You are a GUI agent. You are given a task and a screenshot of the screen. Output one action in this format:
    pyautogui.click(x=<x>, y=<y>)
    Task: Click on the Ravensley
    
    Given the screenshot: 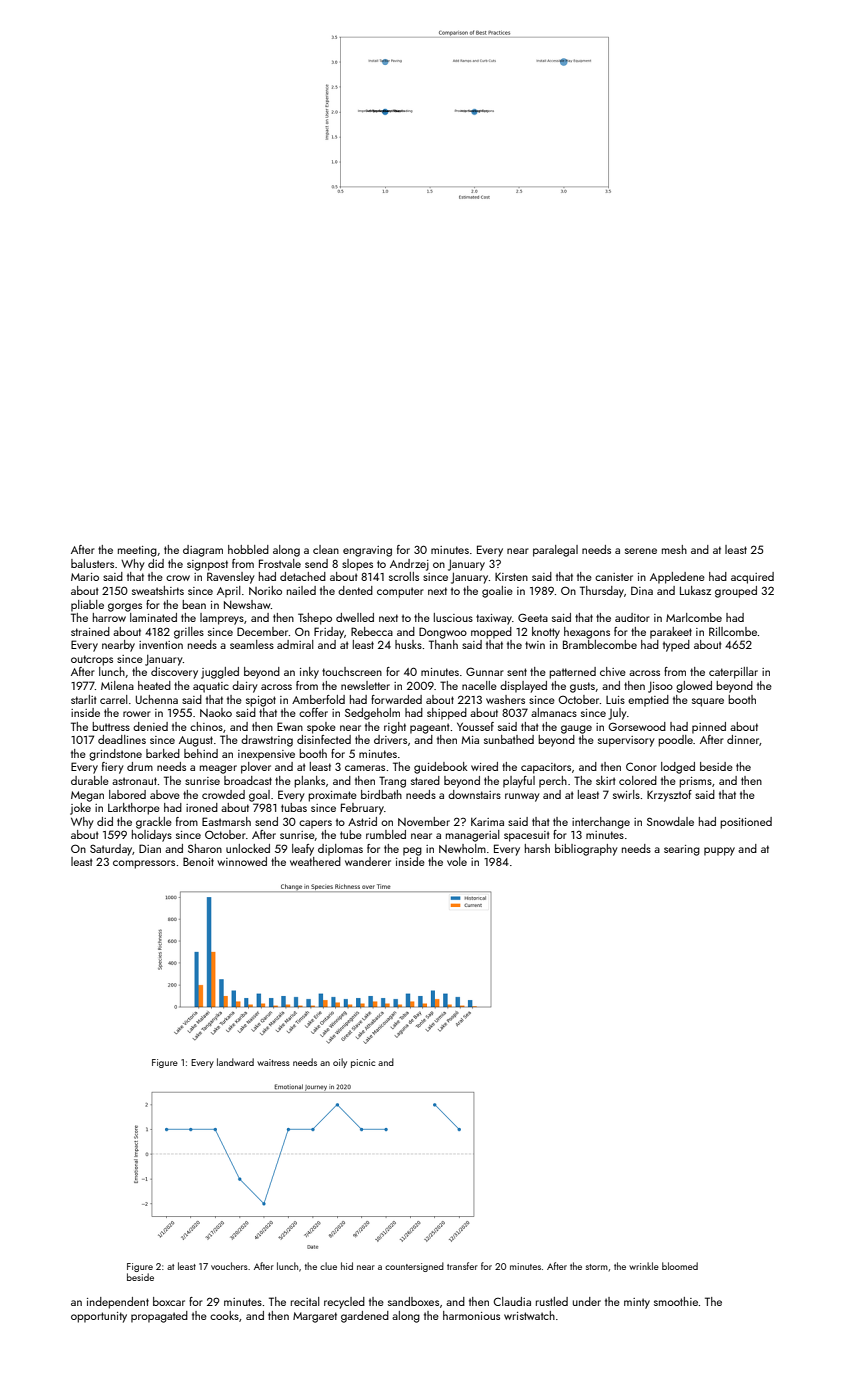 What is the action you would take?
    pyautogui.click(x=230, y=578)
